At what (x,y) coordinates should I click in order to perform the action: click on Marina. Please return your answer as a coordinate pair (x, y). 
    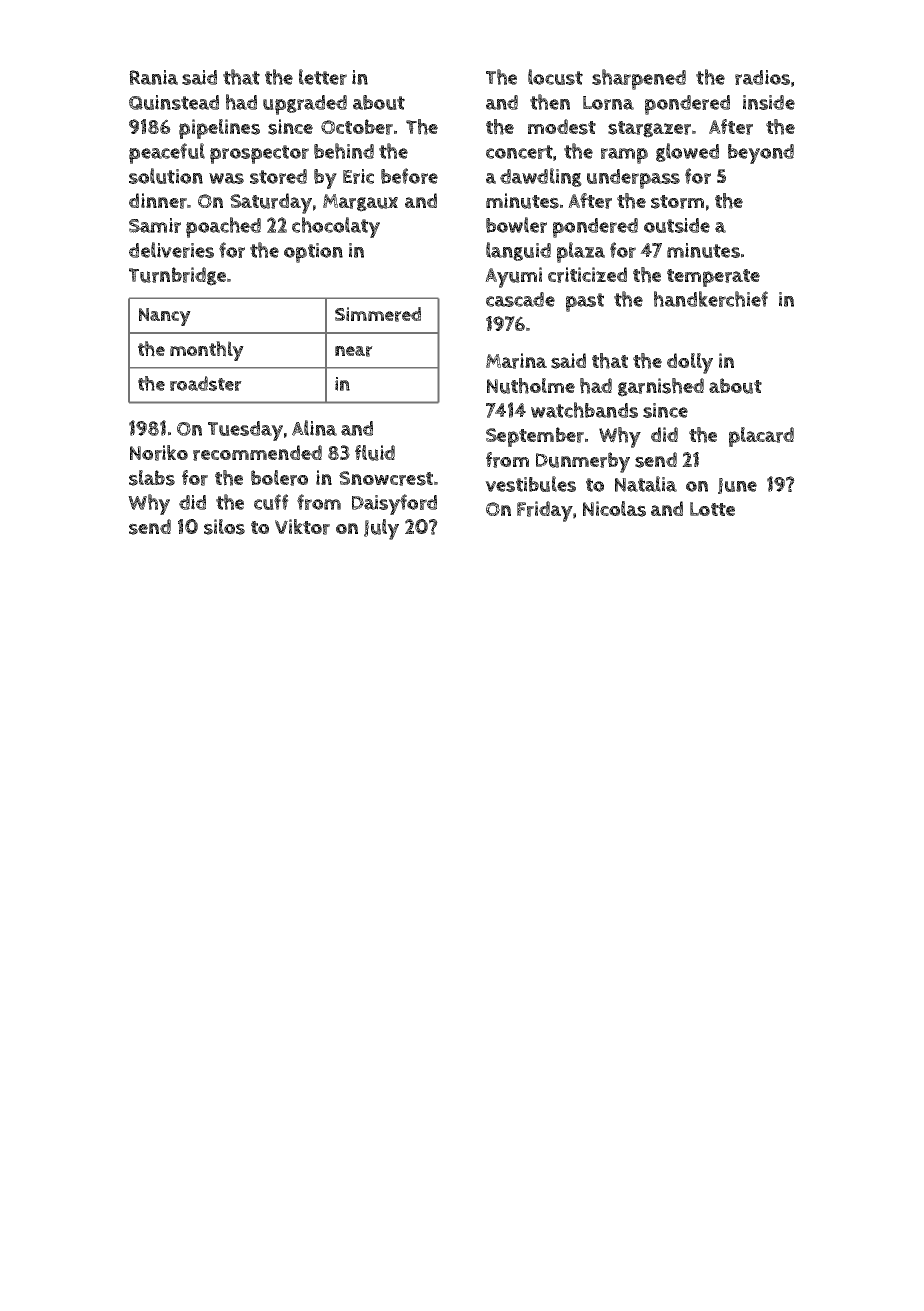
    Looking at the image, I should click on (516, 361).
